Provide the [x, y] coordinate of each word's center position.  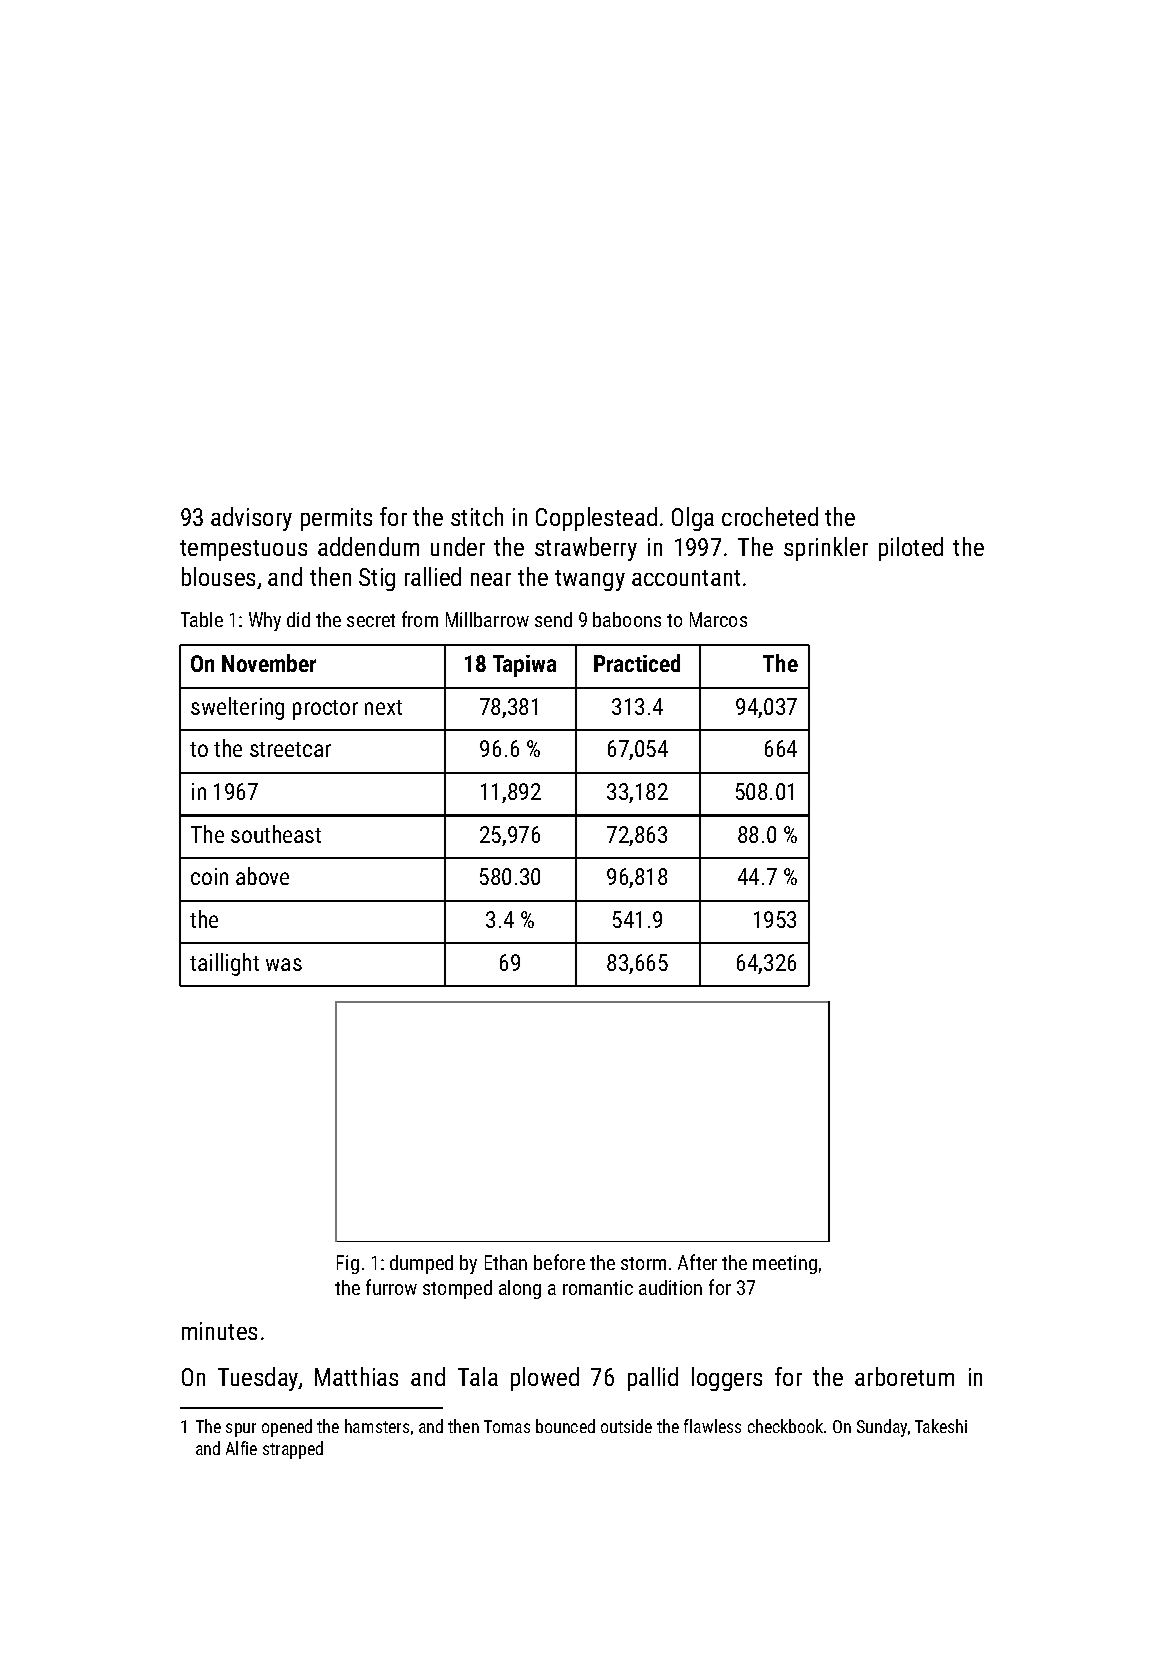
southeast [276, 834]
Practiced [637, 663]
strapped [293, 1450]
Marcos [718, 619]
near [491, 579]
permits [336, 519]
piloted [911, 549]
